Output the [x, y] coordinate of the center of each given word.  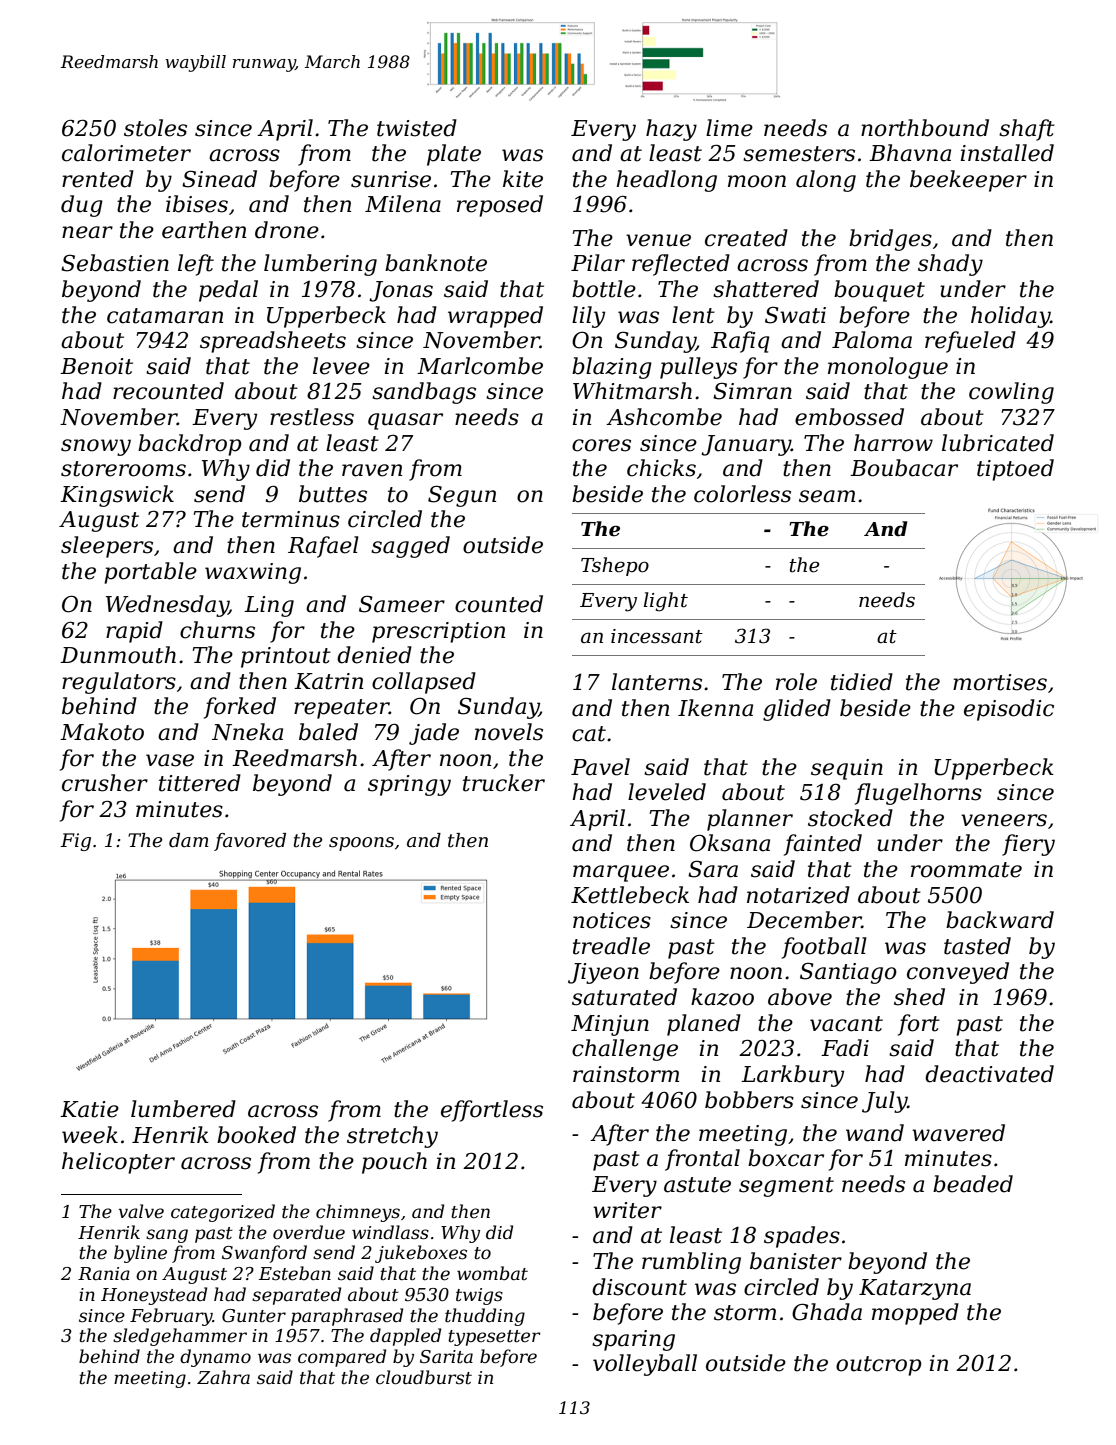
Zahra [223, 1377]
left [196, 265]
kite [523, 179]
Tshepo [615, 566]
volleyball [645, 1365]
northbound [925, 128]
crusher [105, 783]
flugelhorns [918, 794]
